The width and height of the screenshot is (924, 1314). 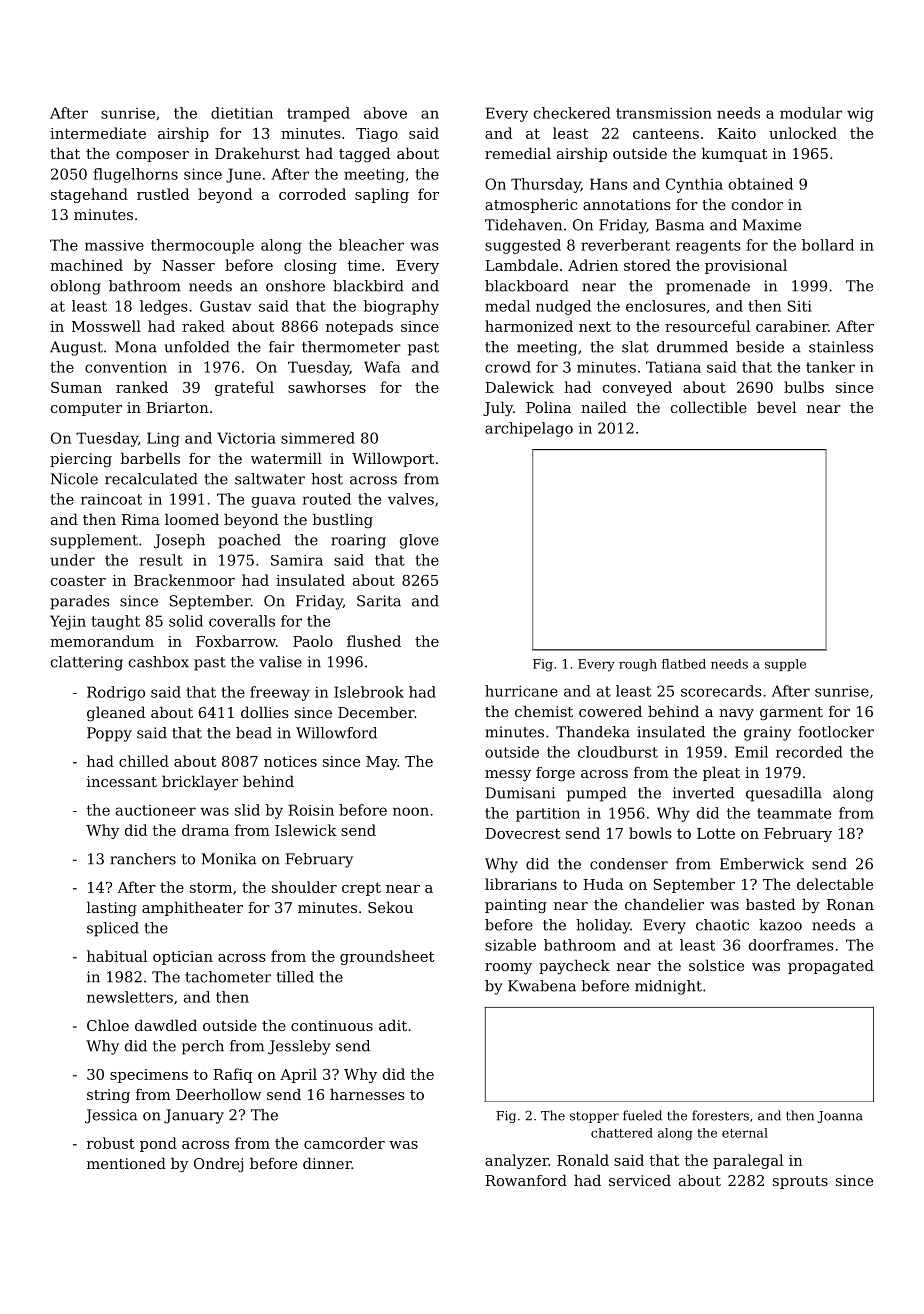 What do you see at coordinates (368, 286) in the screenshot?
I see `blackbird` at bounding box center [368, 286].
